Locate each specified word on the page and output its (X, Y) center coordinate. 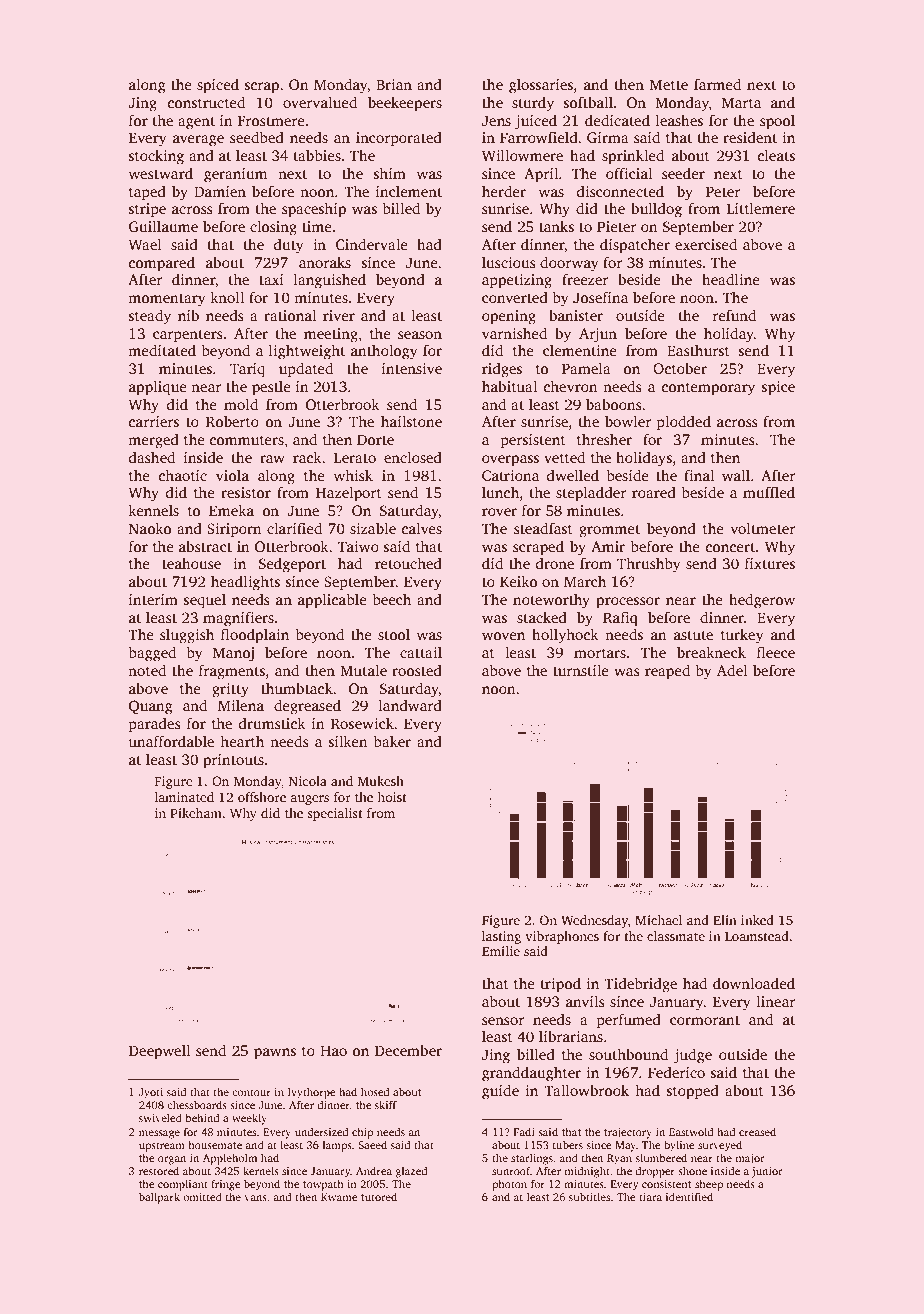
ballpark (159, 1198)
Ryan (619, 1159)
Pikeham (196, 813)
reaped (667, 672)
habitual (509, 386)
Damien (220, 191)
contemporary (708, 389)
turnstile (581, 670)
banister (576, 315)
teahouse (191, 563)
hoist (392, 797)
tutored (379, 1196)
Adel (732, 670)
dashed (152, 457)
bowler (628, 421)
